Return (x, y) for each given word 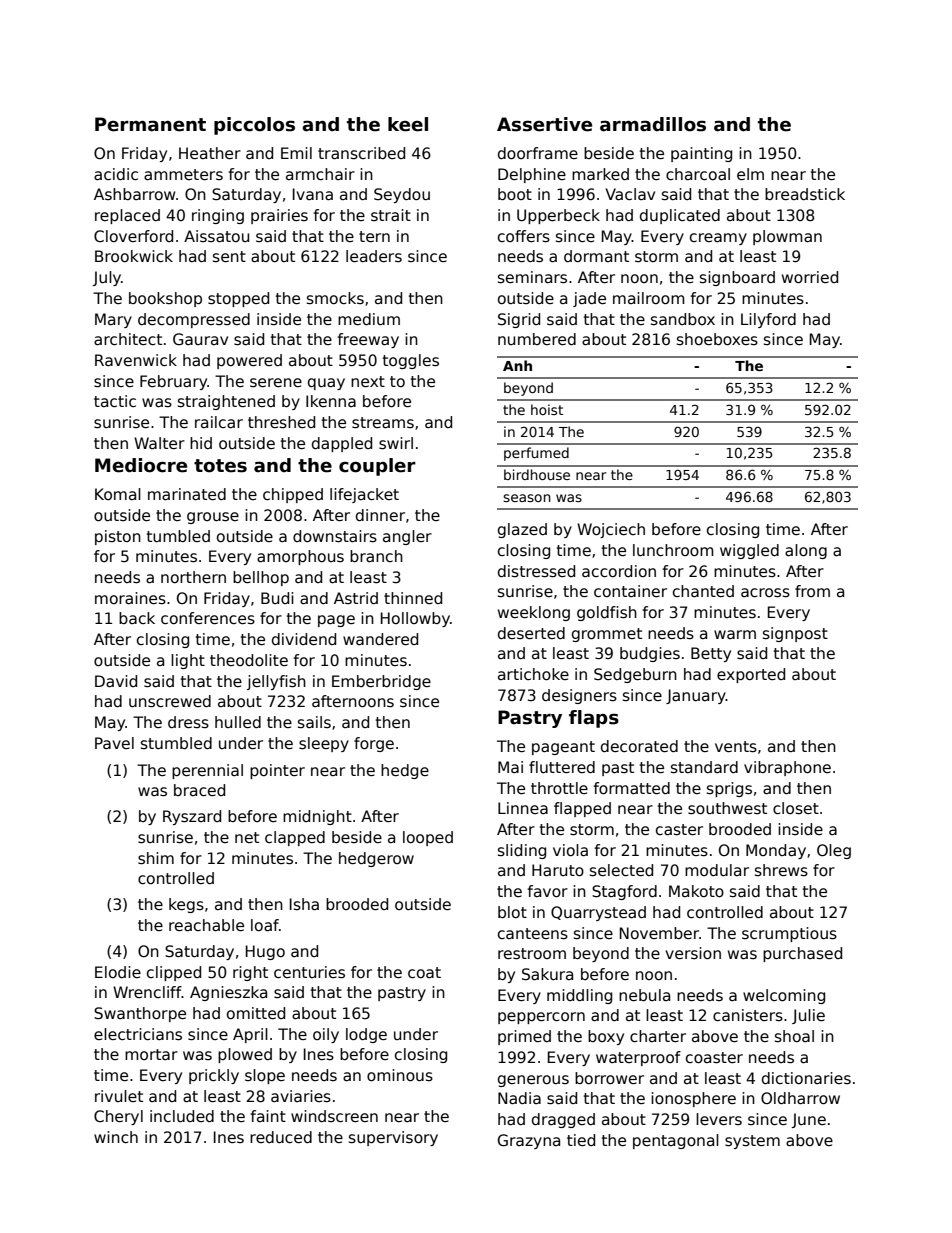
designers (579, 696)
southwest (727, 808)
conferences (208, 618)
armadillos (653, 124)
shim (156, 858)
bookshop (165, 299)
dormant (596, 256)
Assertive (544, 124)
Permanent (150, 124)
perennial (207, 771)
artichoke (533, 674)
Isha (304, 904)
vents (736, 746)
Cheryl (118, 1117)
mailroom (649, 298)
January (696, 696)
